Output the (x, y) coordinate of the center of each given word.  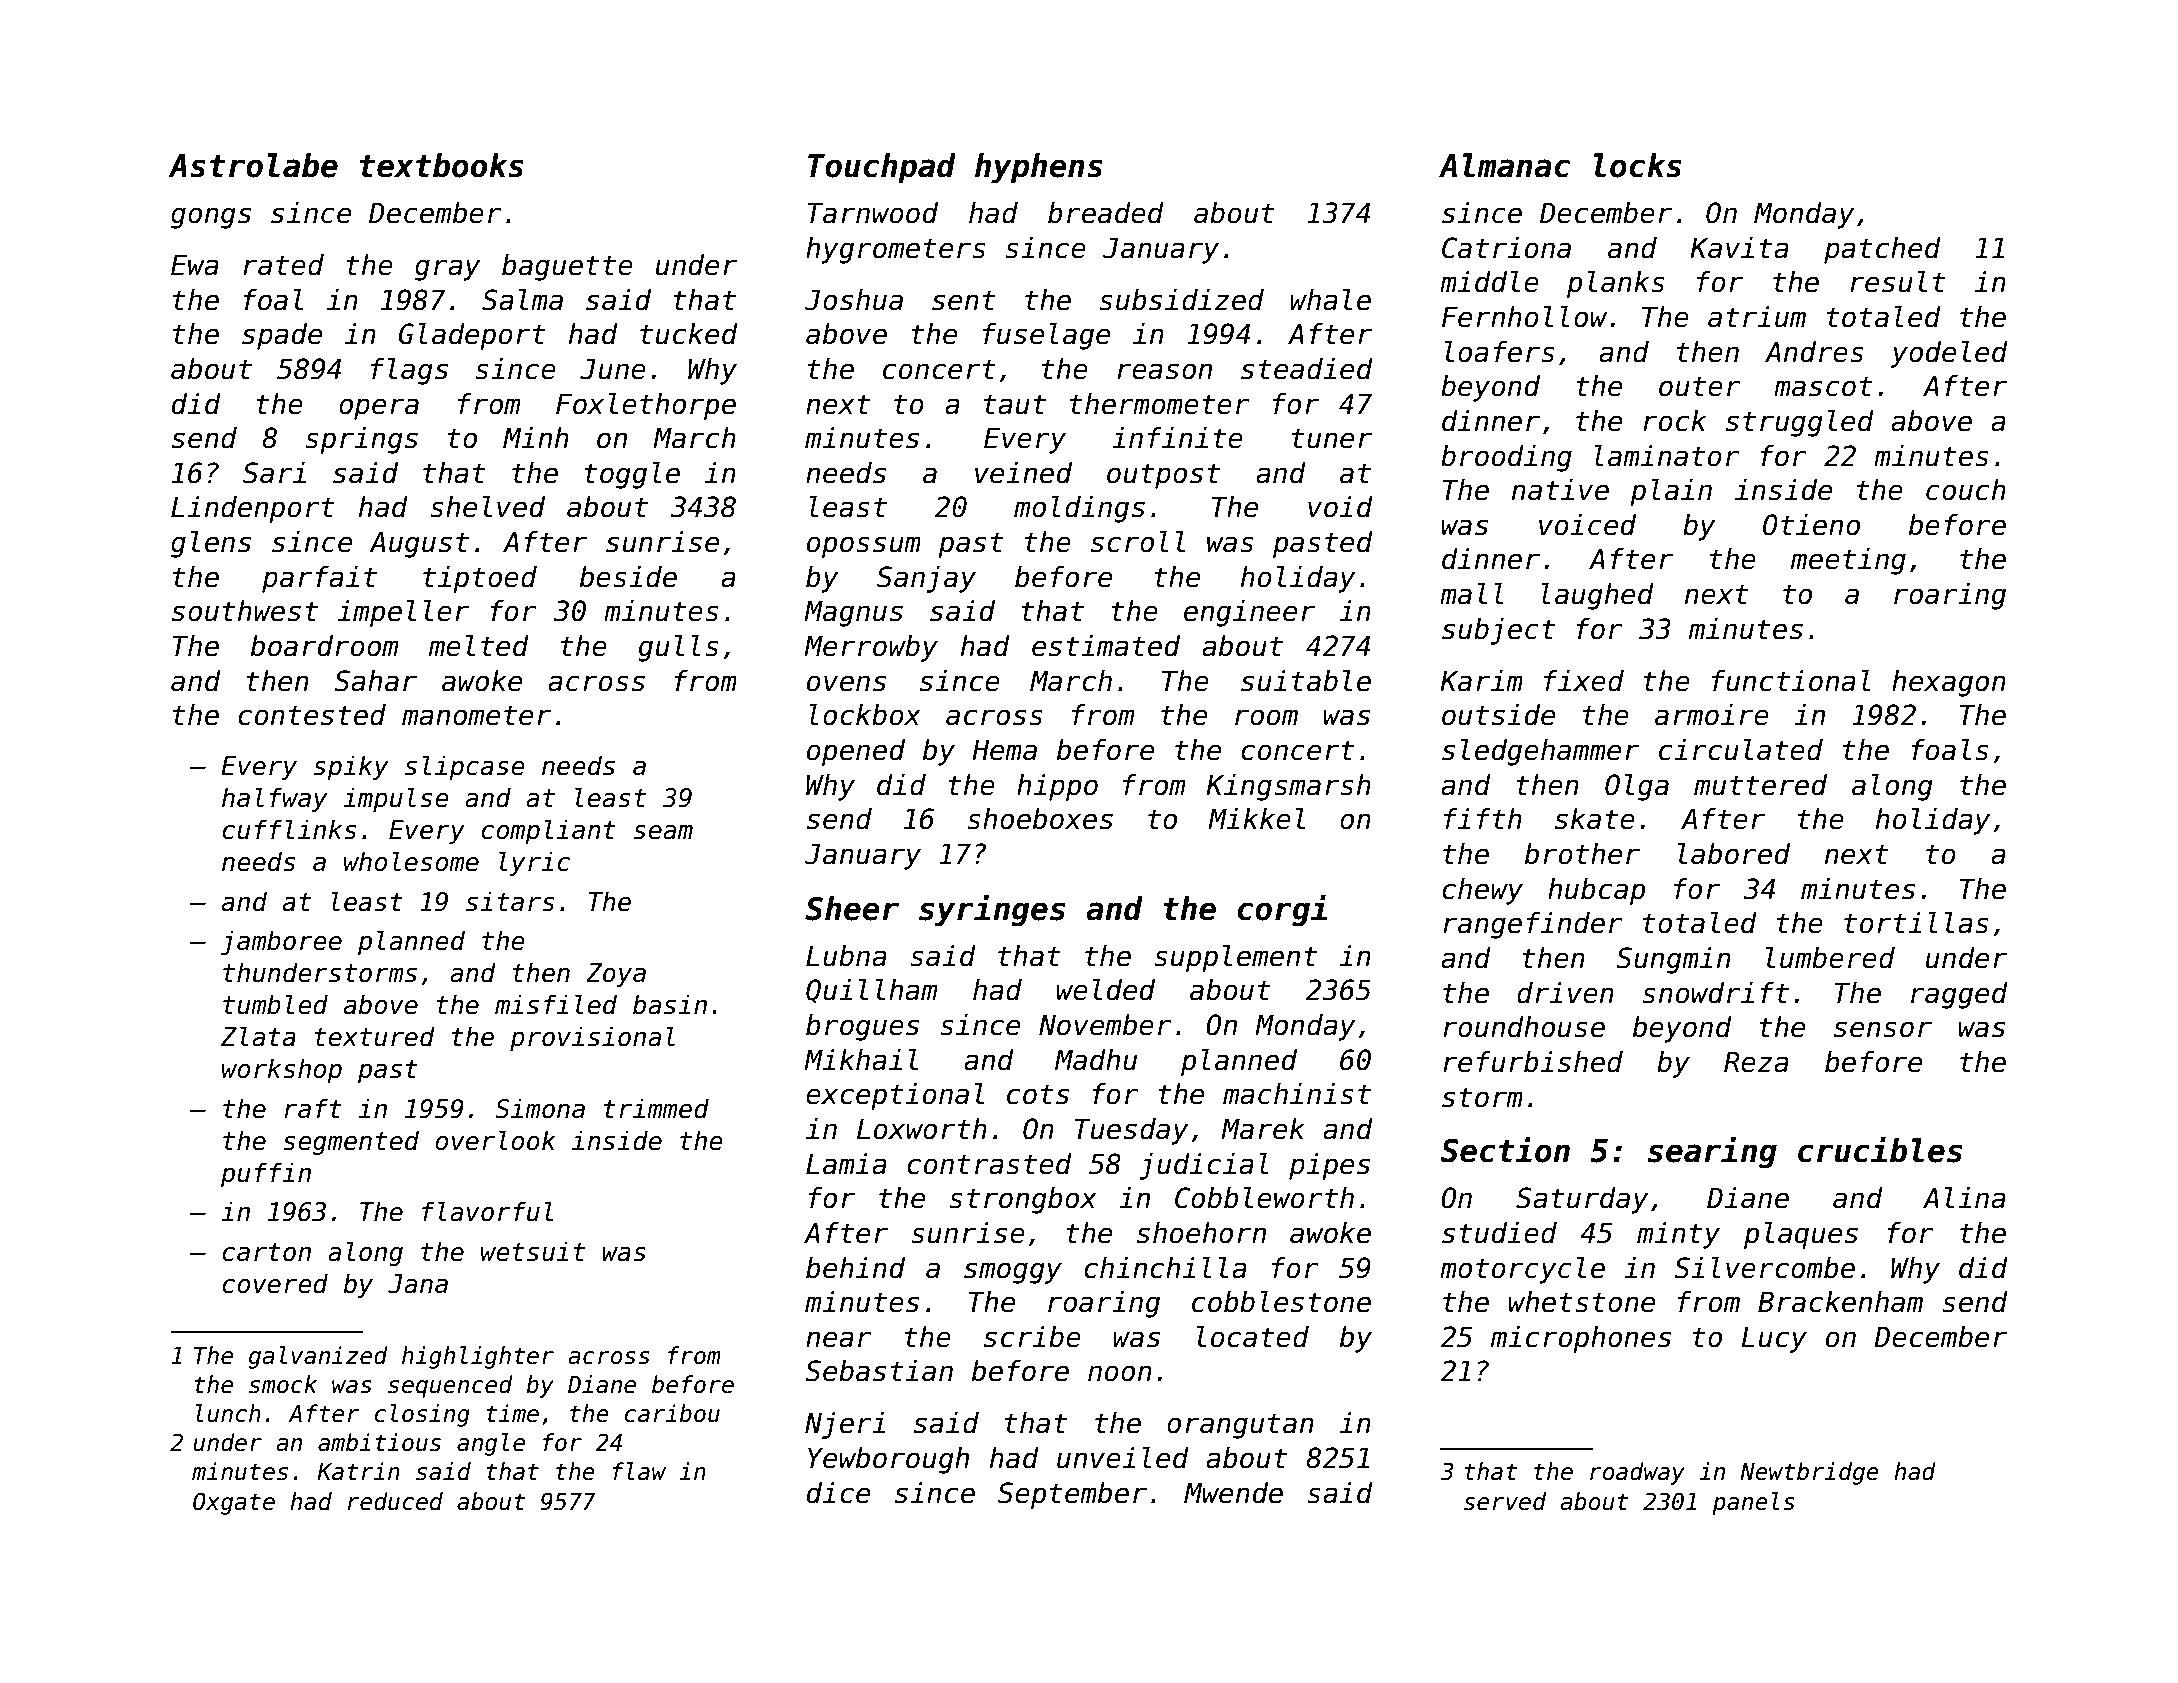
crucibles (1880, 1149)
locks (1638, 165)
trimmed (656, 1108)
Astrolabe (253, 165)
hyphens (1039, 168)
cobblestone (1281, 1302)
